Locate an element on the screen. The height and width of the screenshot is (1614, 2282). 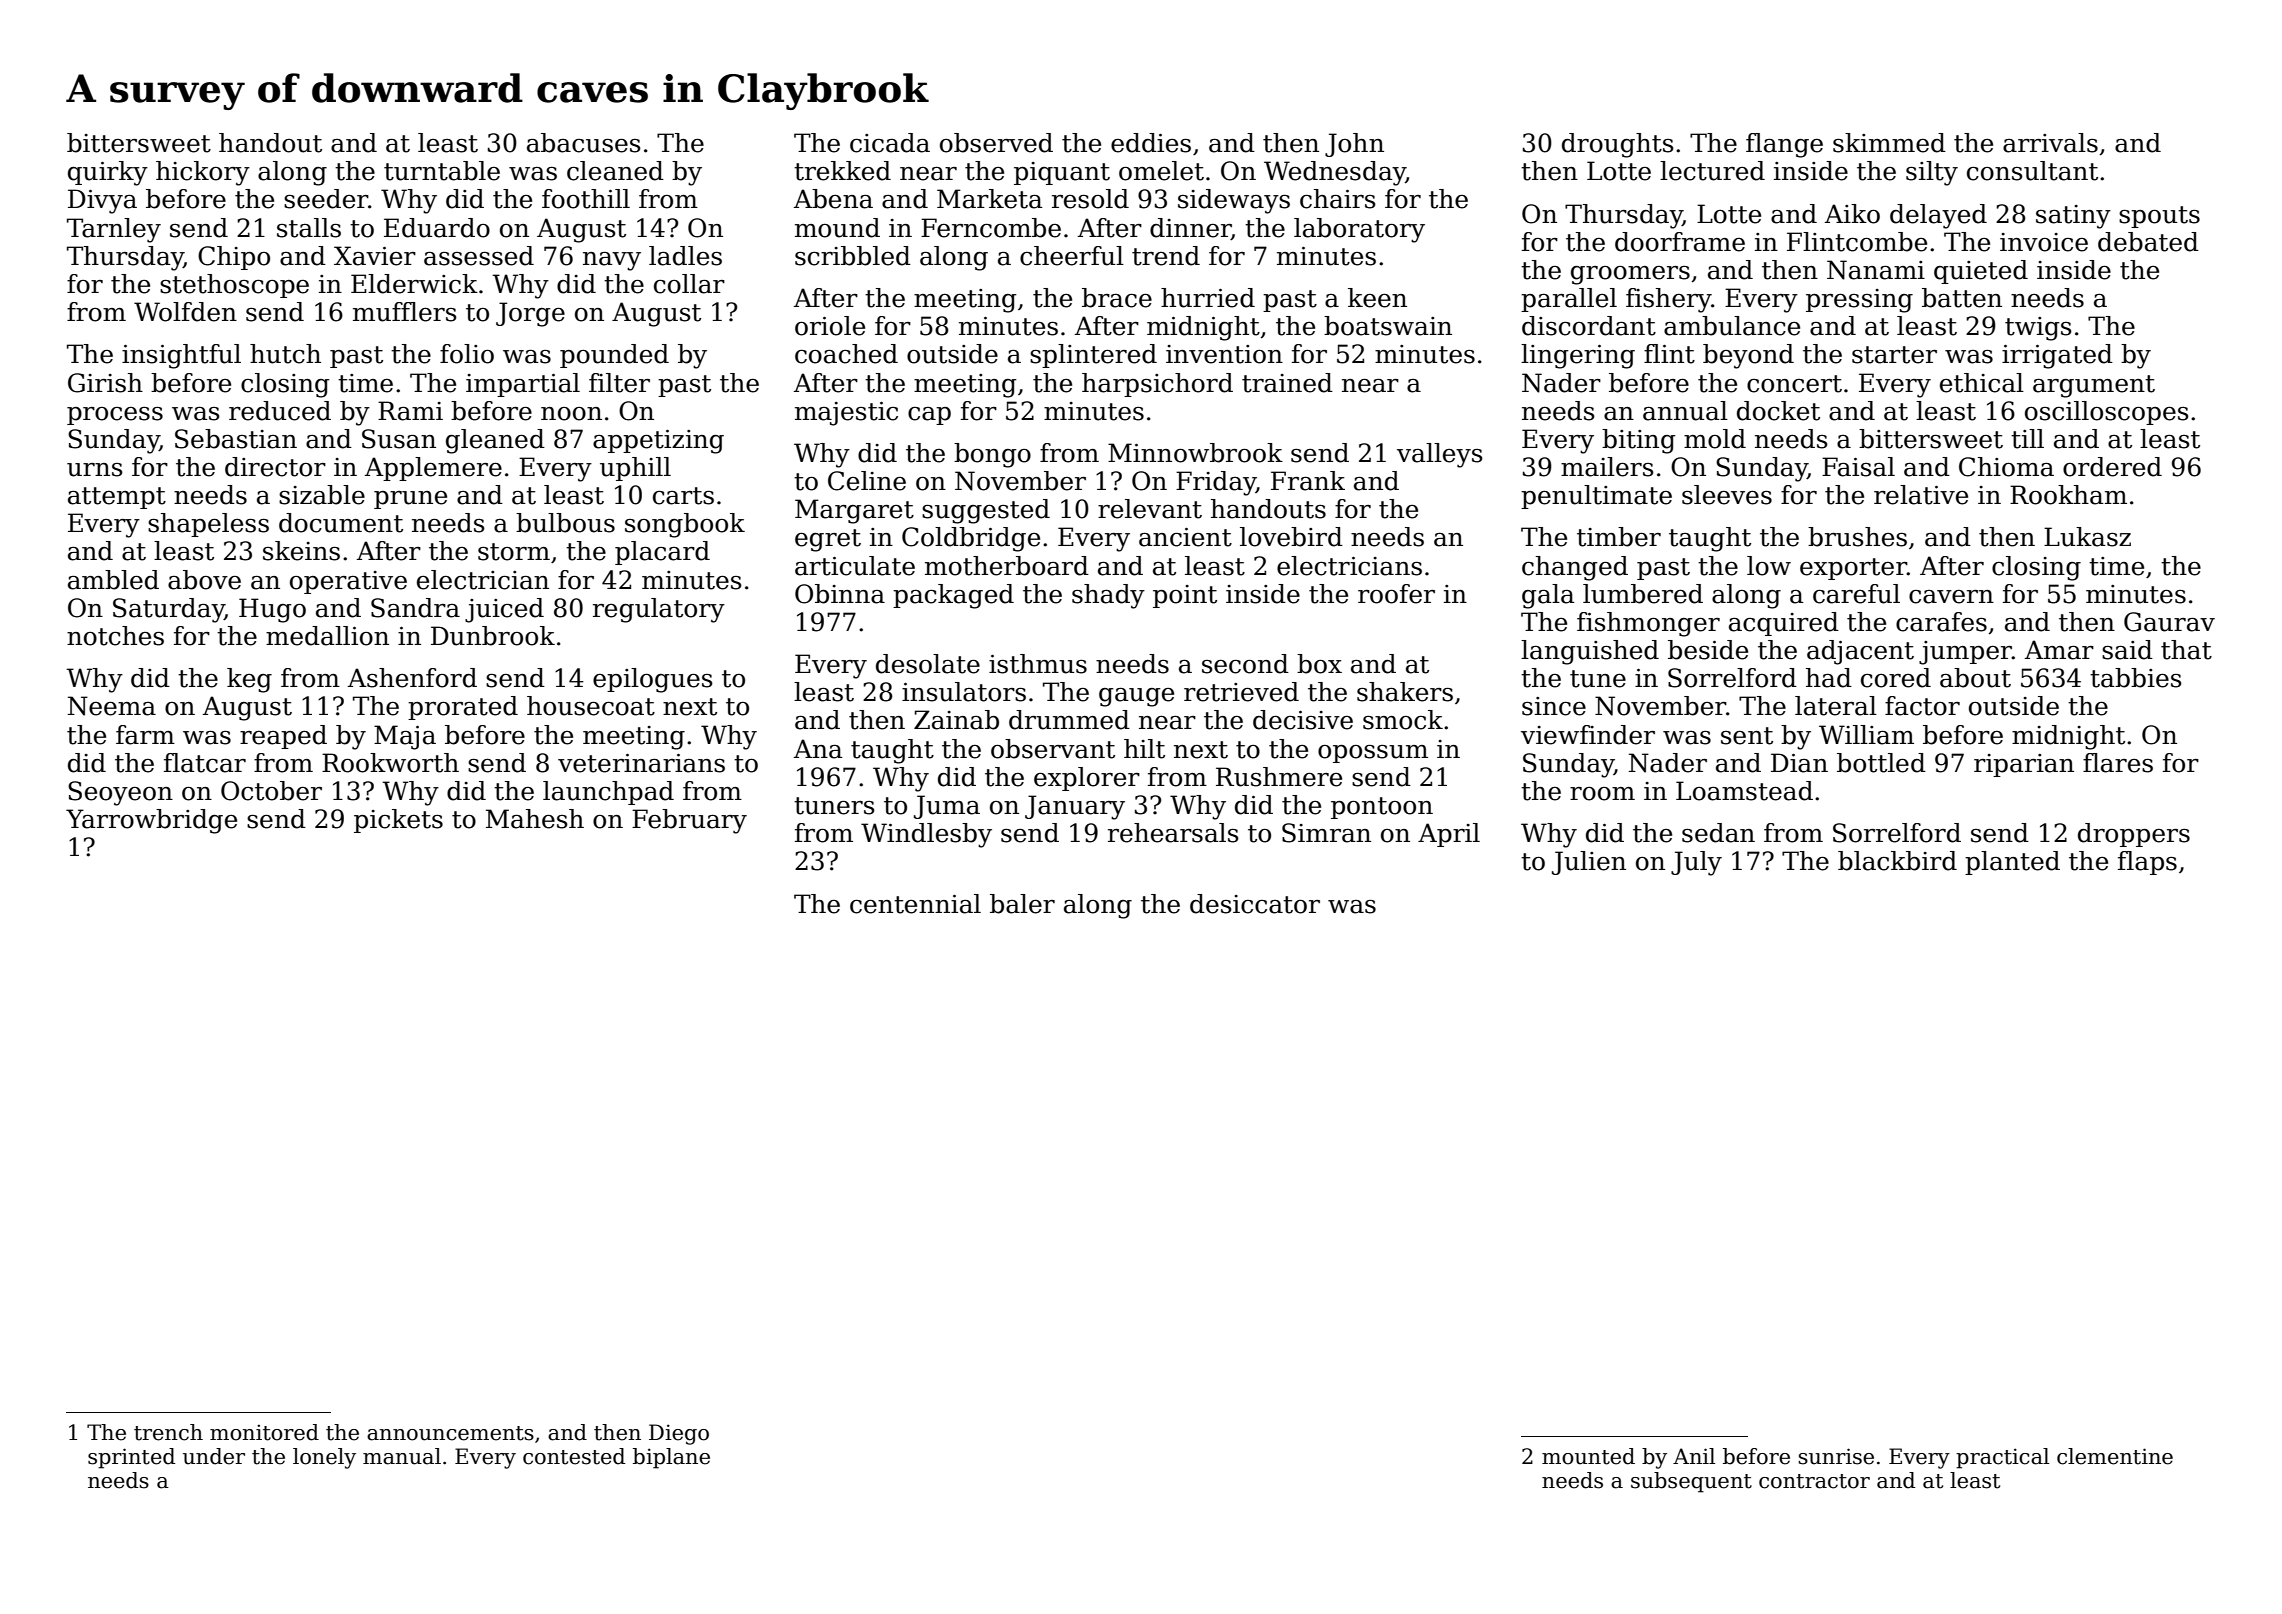
pickets is located at coordinates (398, 821).
